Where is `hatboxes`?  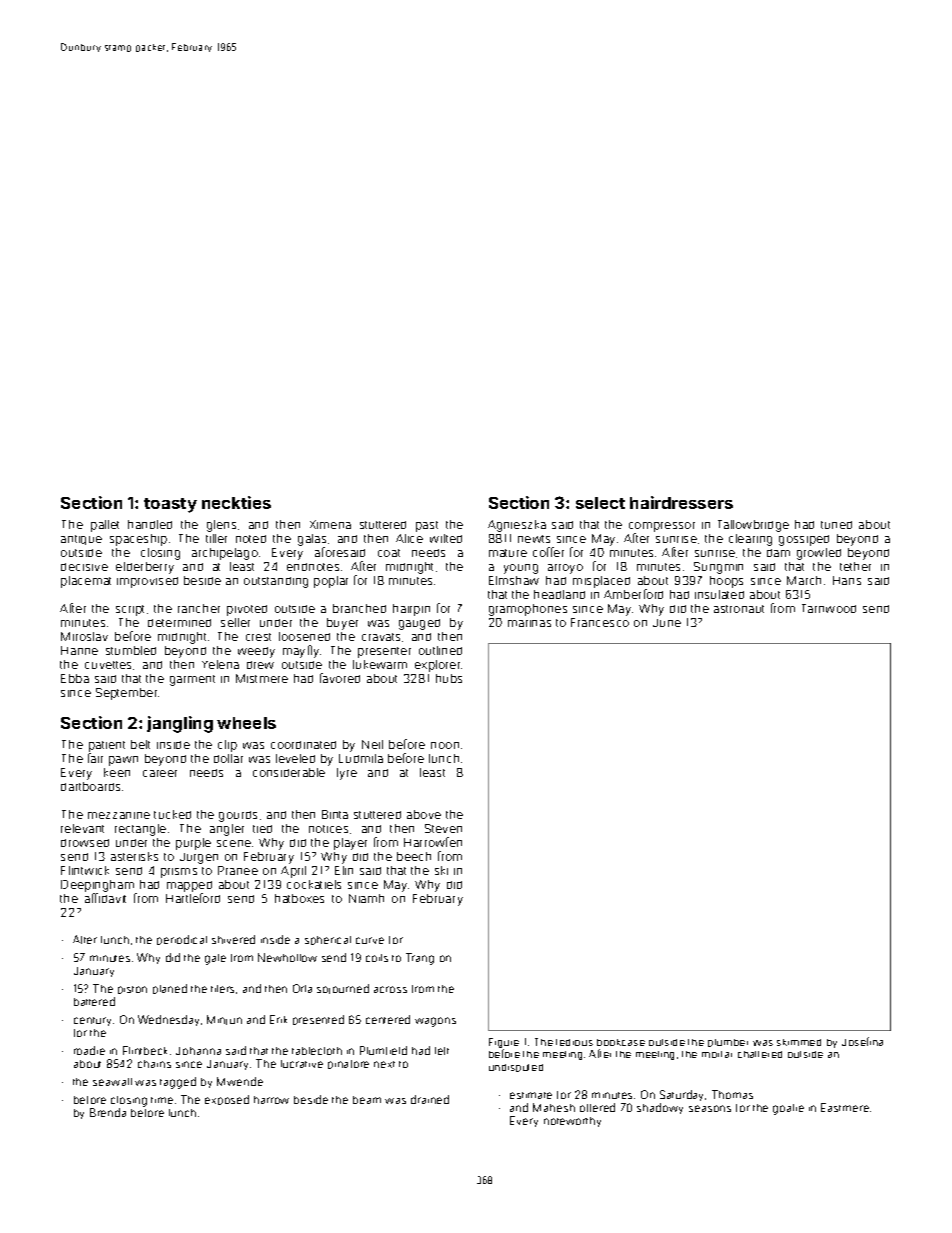
hatboxes is located at coordinates (299, 898).
